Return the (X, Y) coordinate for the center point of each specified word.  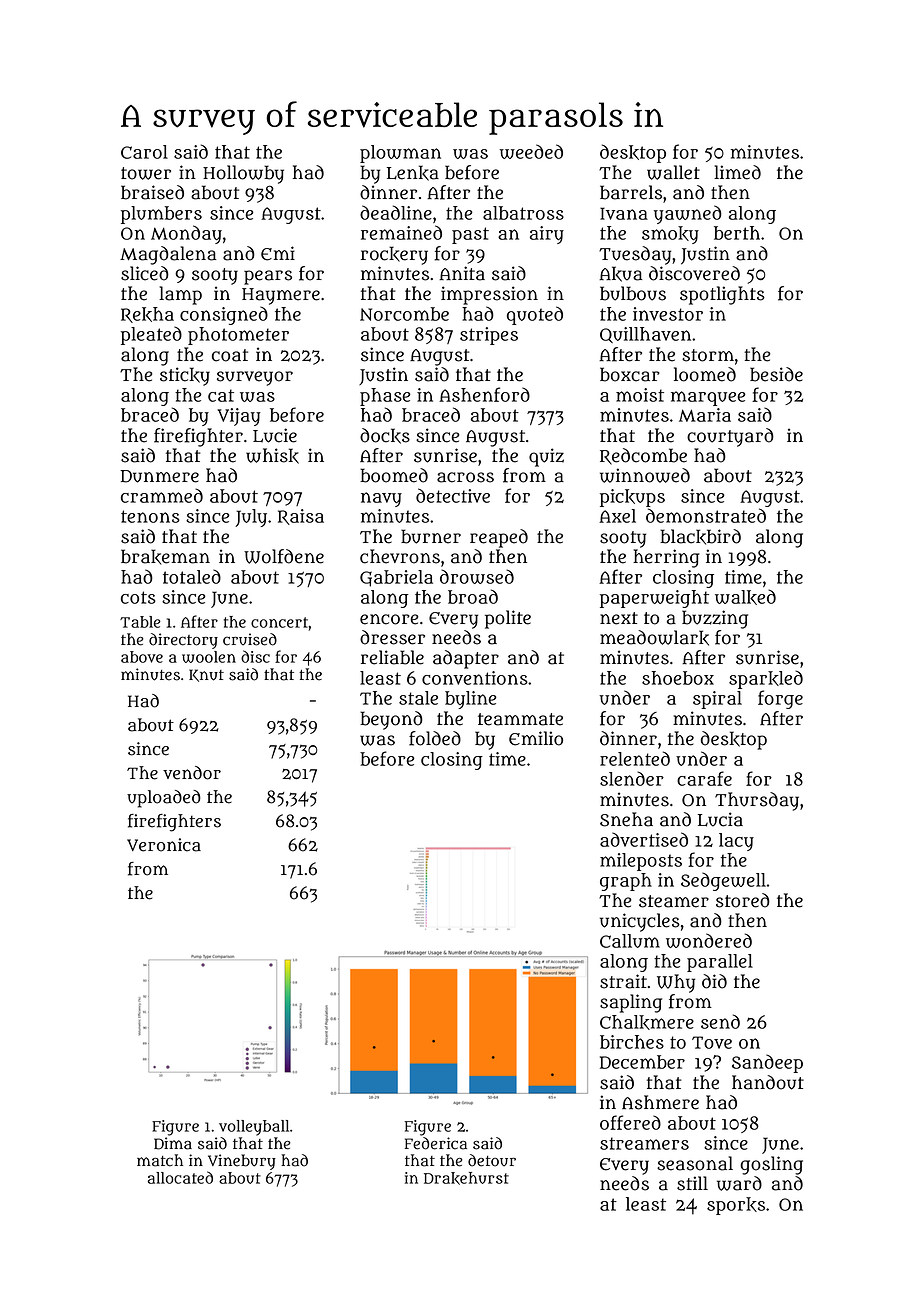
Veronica (164, 845)
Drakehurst (466, 1178)
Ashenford (484, 394)
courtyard (730, 437)
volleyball (254, 1128)
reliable (392, 657)
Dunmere (159, 476)
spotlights (722, 295)
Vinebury (242, 1162)
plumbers (161, 215)
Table (140, 622)
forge (780, 699)
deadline (396, 212)
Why (676, 983)
